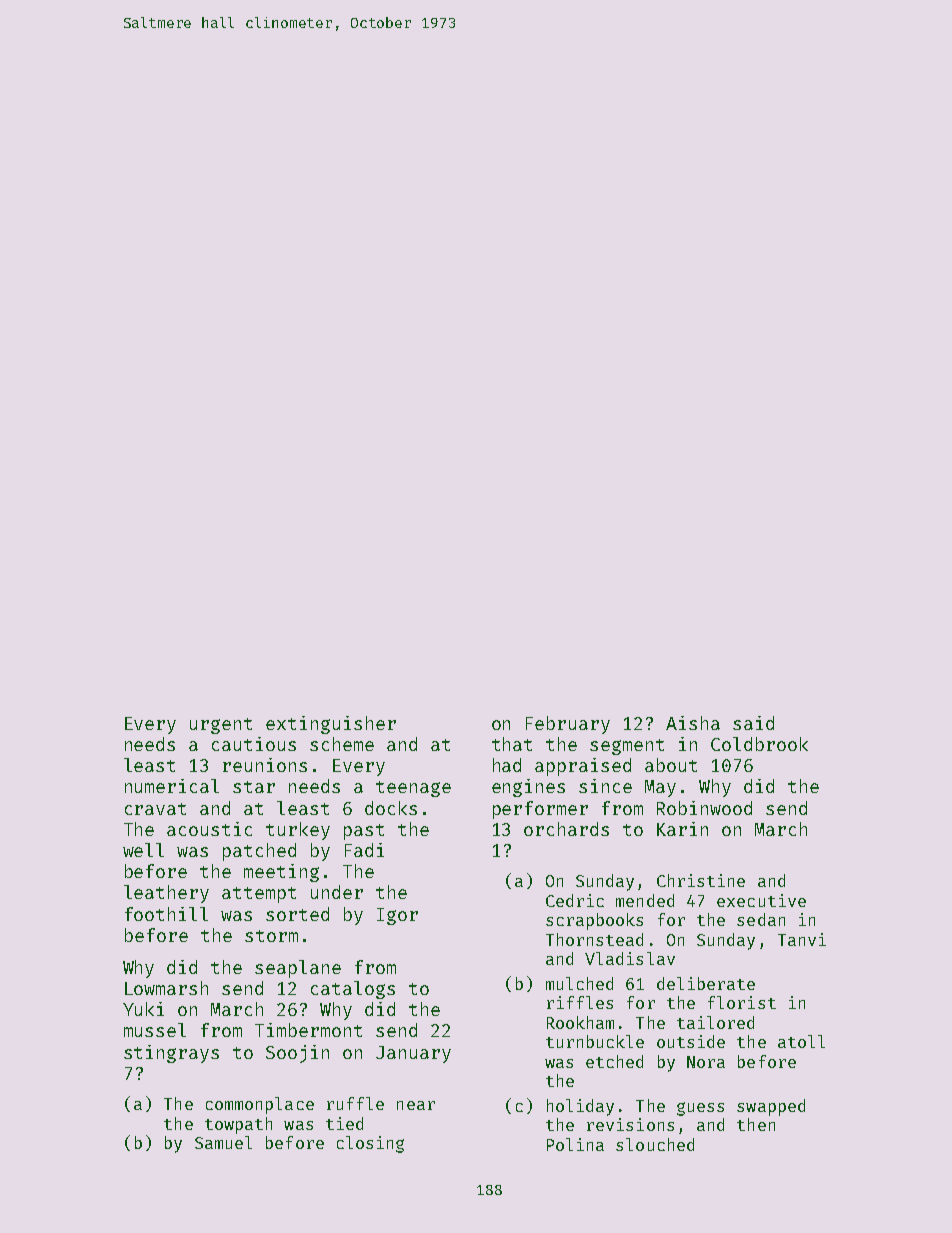 This screenshot has width=952, height=1233. I want to click on Christine, so click(701, 880).
